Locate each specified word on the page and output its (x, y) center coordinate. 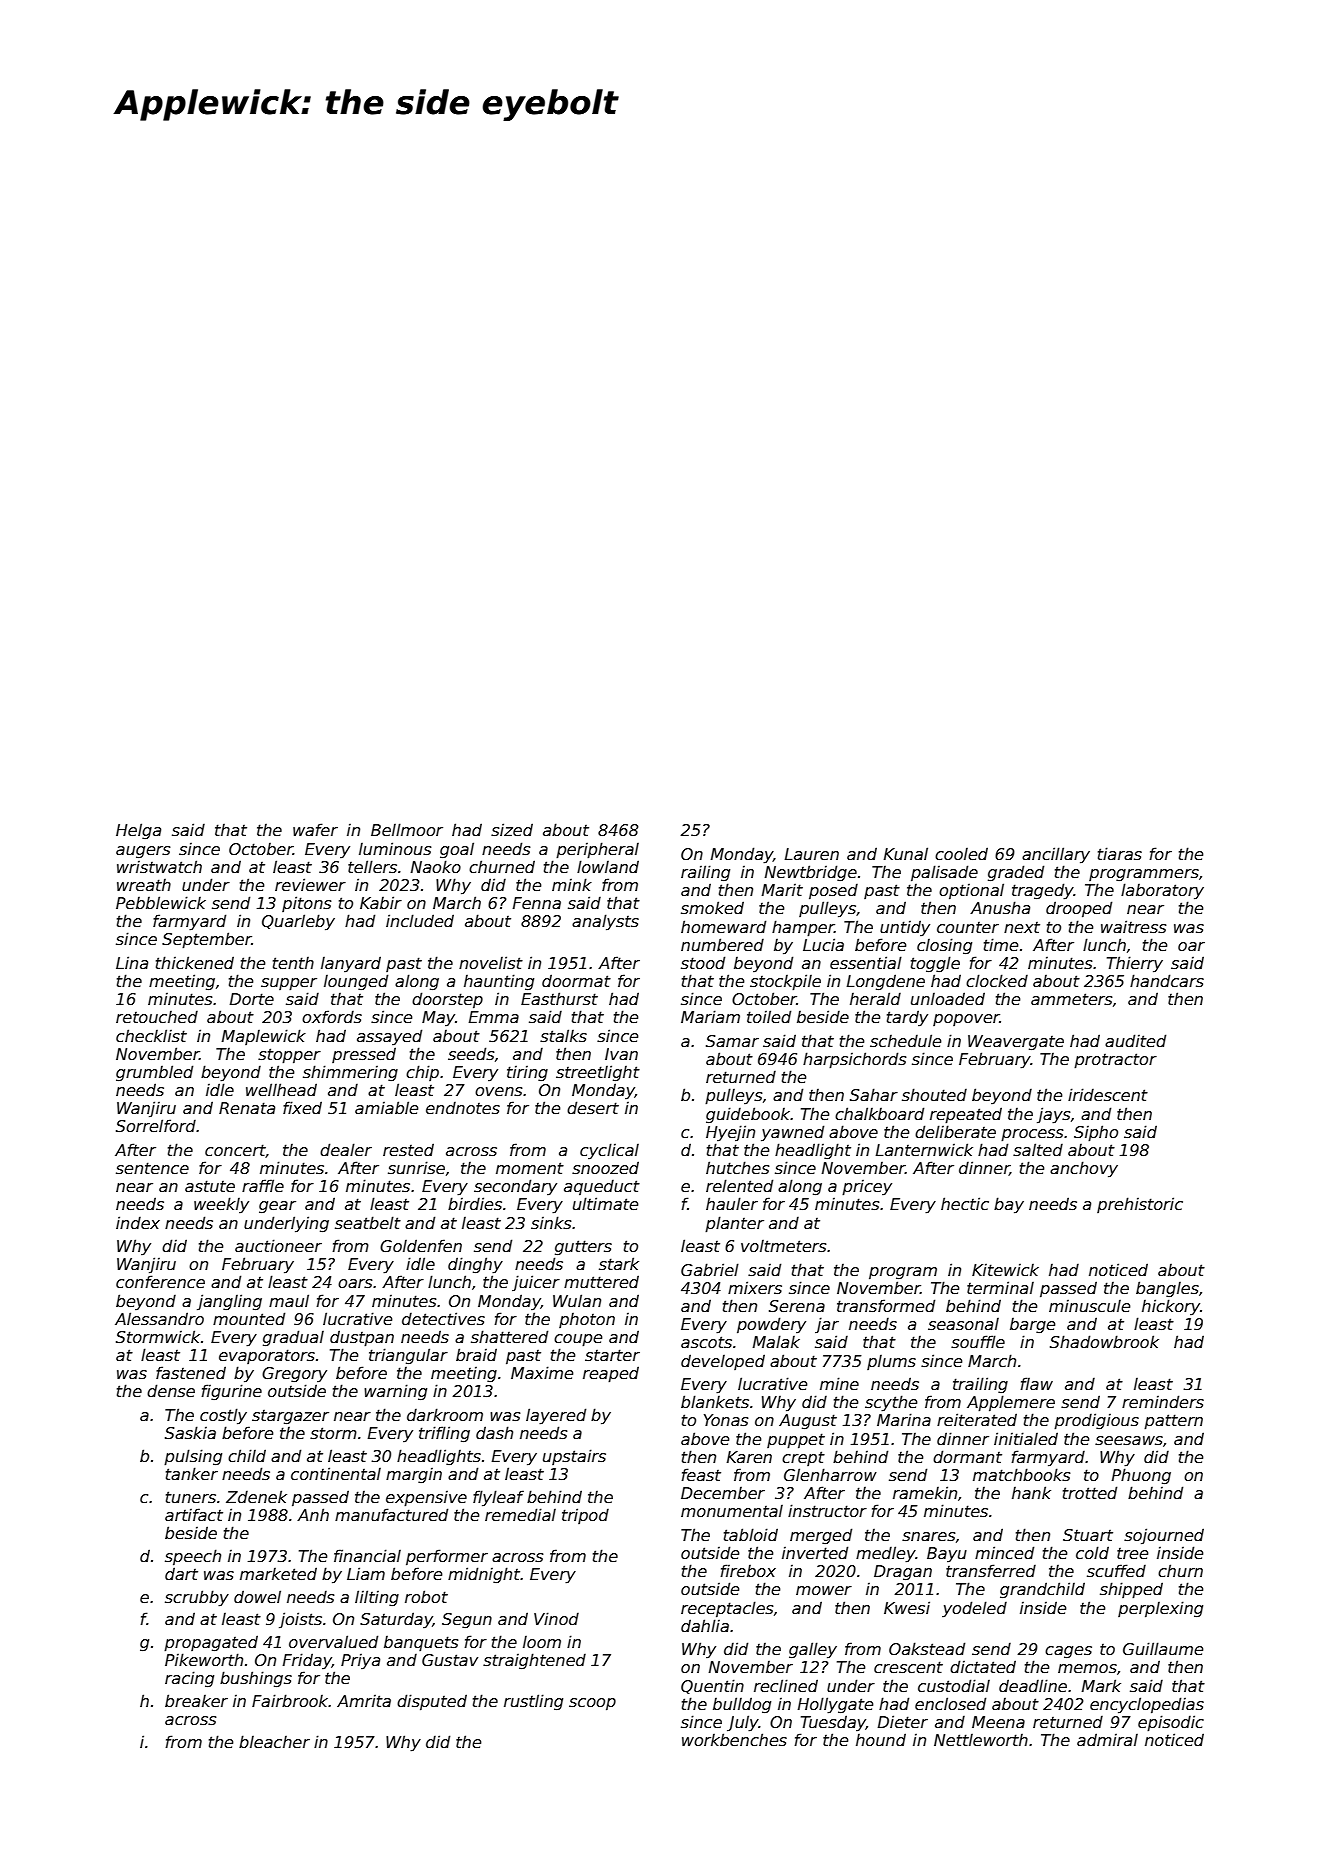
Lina (132, 962)
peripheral (597, 850)
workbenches (734, 1740)
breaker (196, 1701)
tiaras (1120, 853)
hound (881, 1739)
